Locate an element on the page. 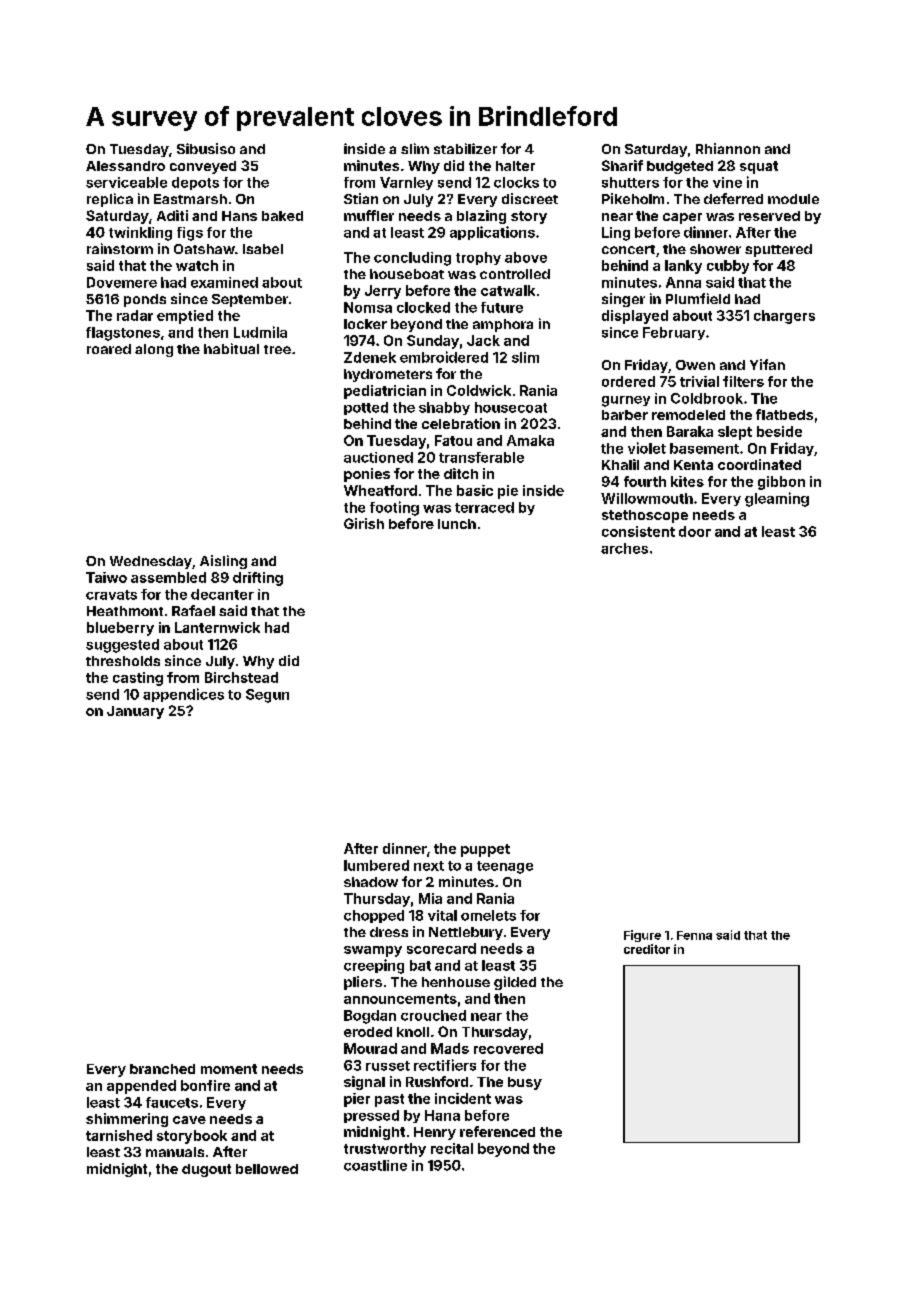 The height and width of the document is (1316, 908). housecoat is located at coordinates (511, 407).
